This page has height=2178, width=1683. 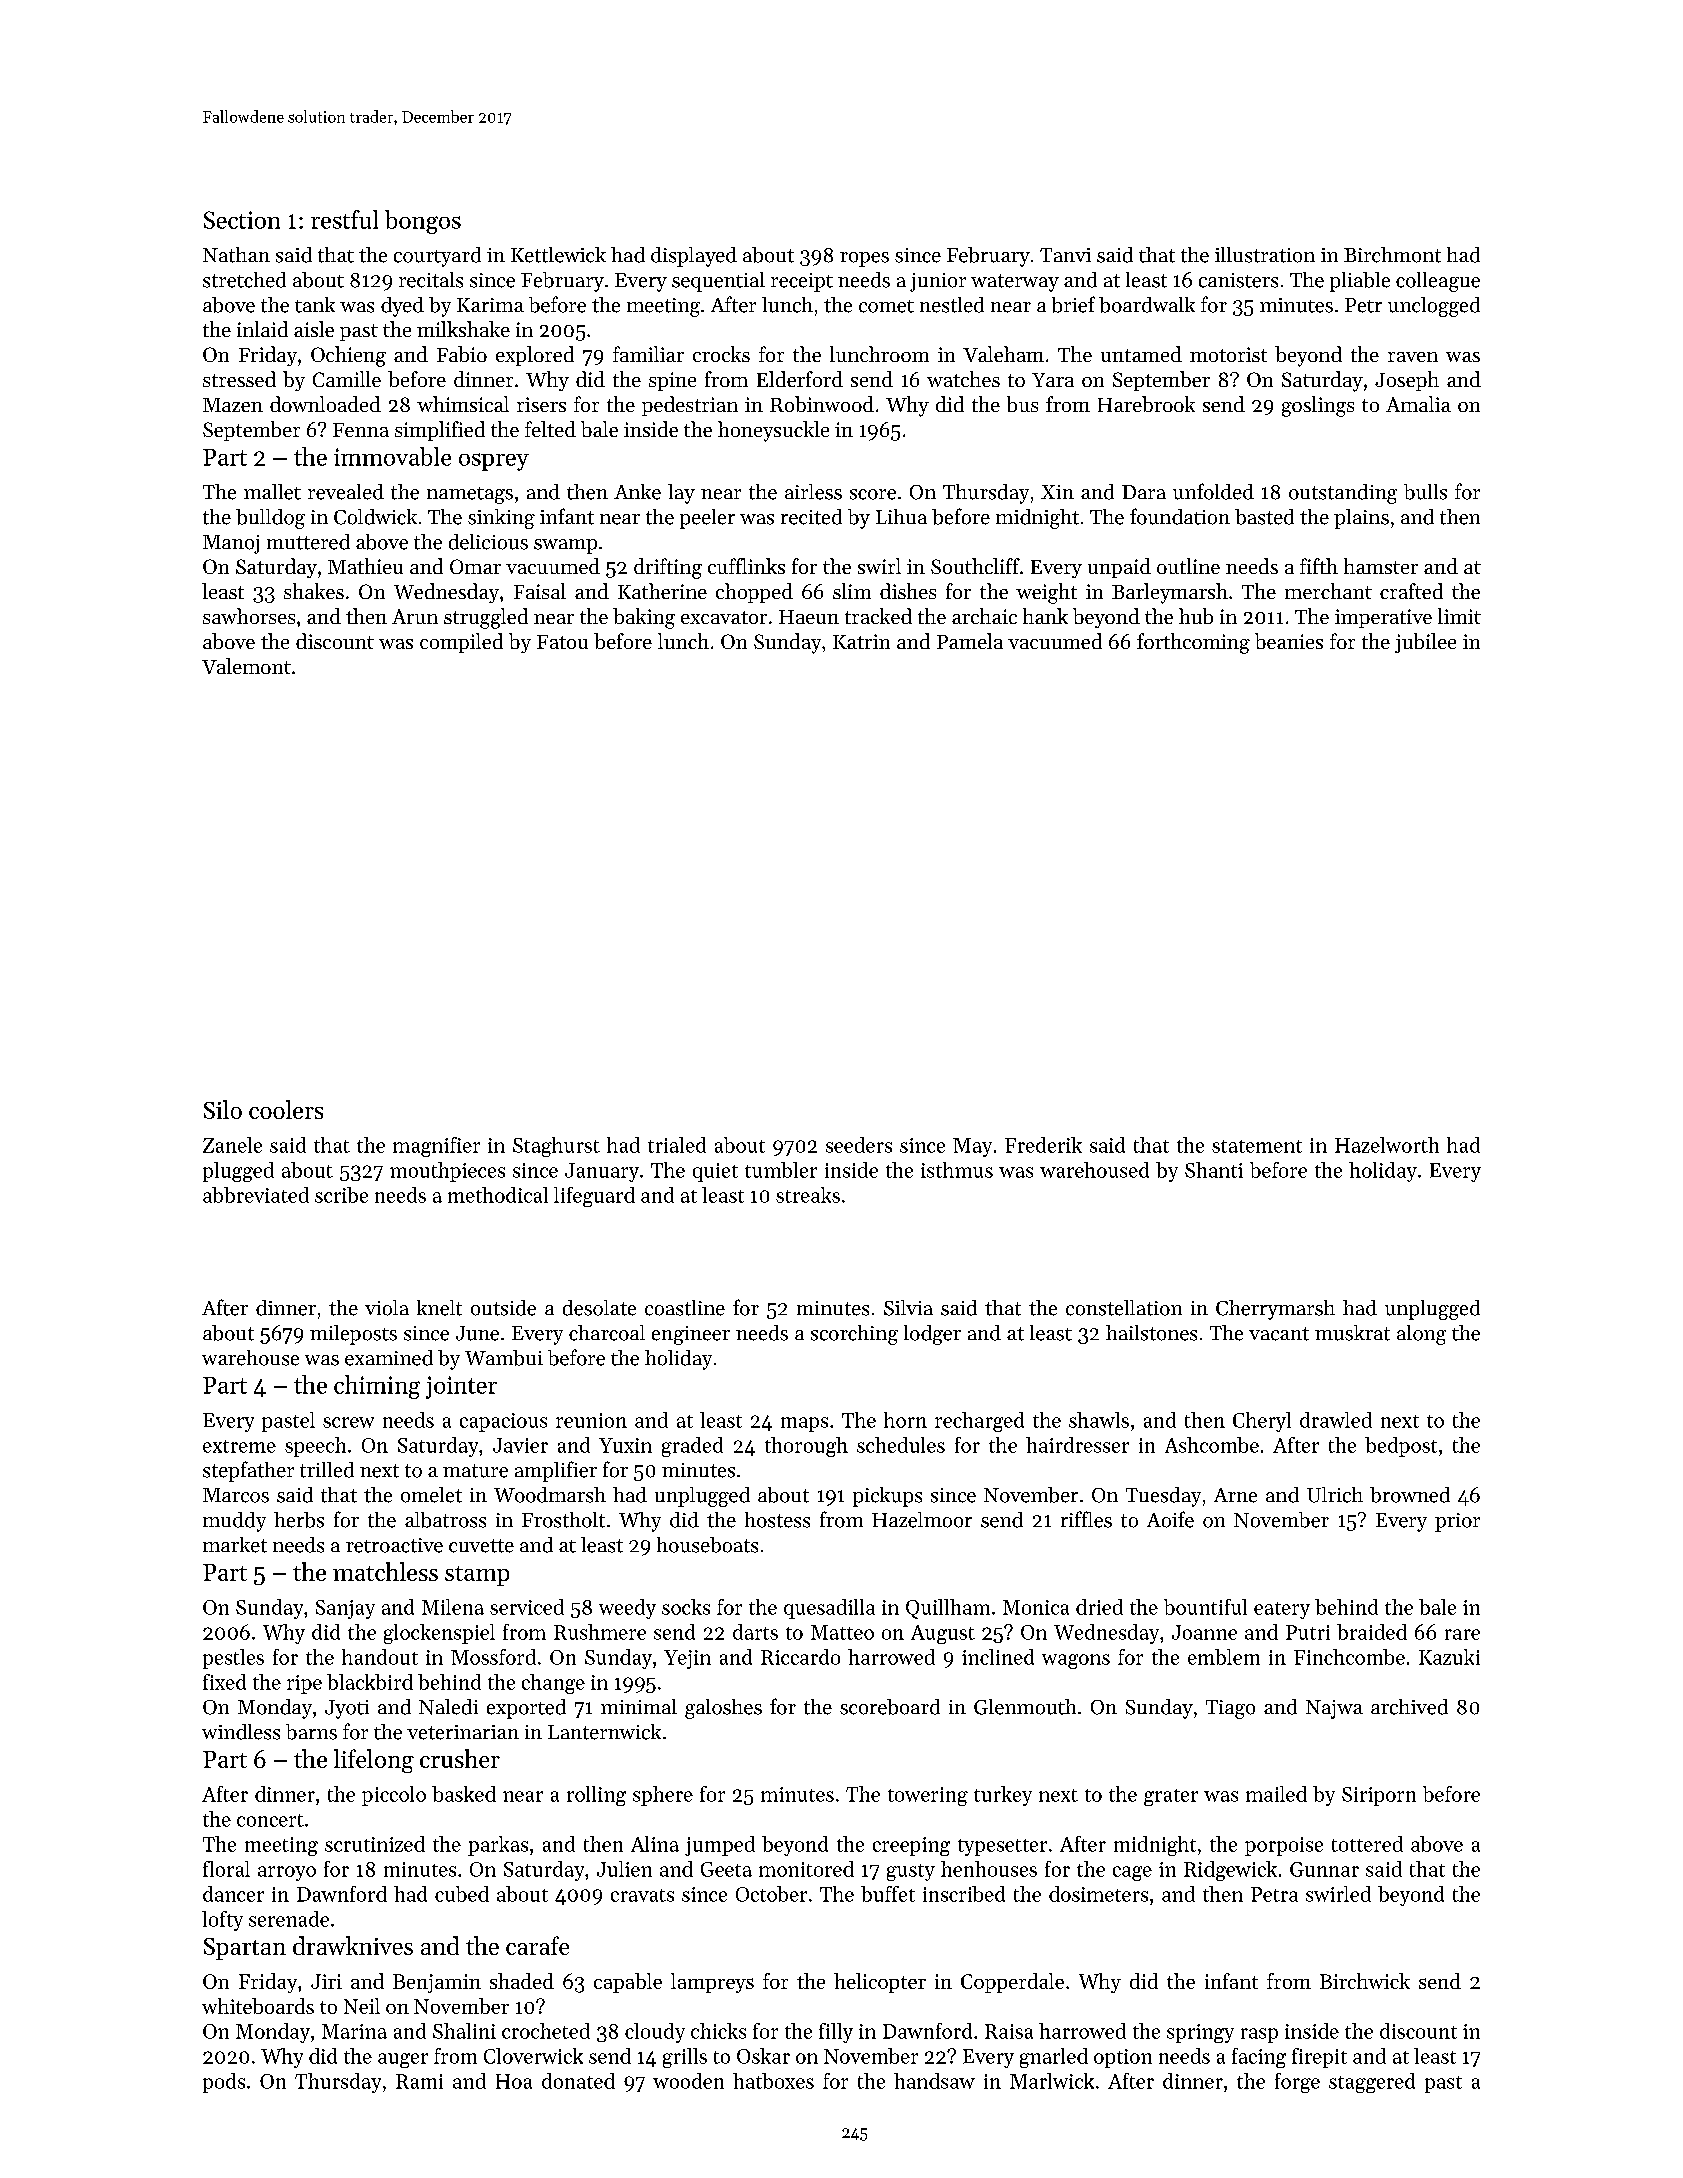 What do you see at coordinates (249, 616) in the page?
I see `sawhorses` at bounding box center [249, 616].
